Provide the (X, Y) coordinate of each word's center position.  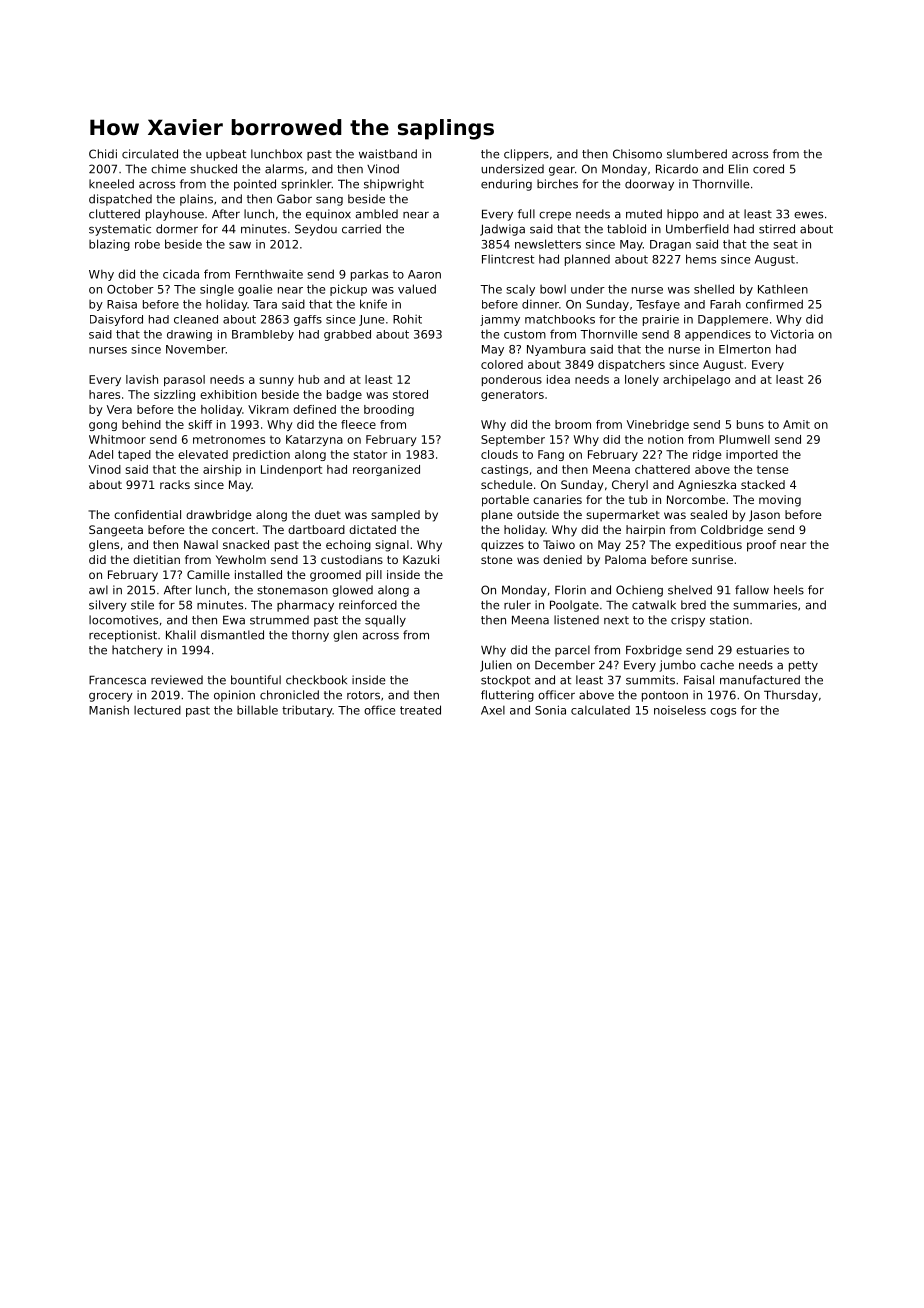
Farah (725, 304)
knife (373, 304)
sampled (395, 516)
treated (420, 710)
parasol (184, 380)
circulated (150, 154)
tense (772, 469)
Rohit (407, 319)
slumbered (697, 154)
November (196, 349)
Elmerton (745, 349)
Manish (109, 710)
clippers (526, 155)
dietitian (156, 559)
